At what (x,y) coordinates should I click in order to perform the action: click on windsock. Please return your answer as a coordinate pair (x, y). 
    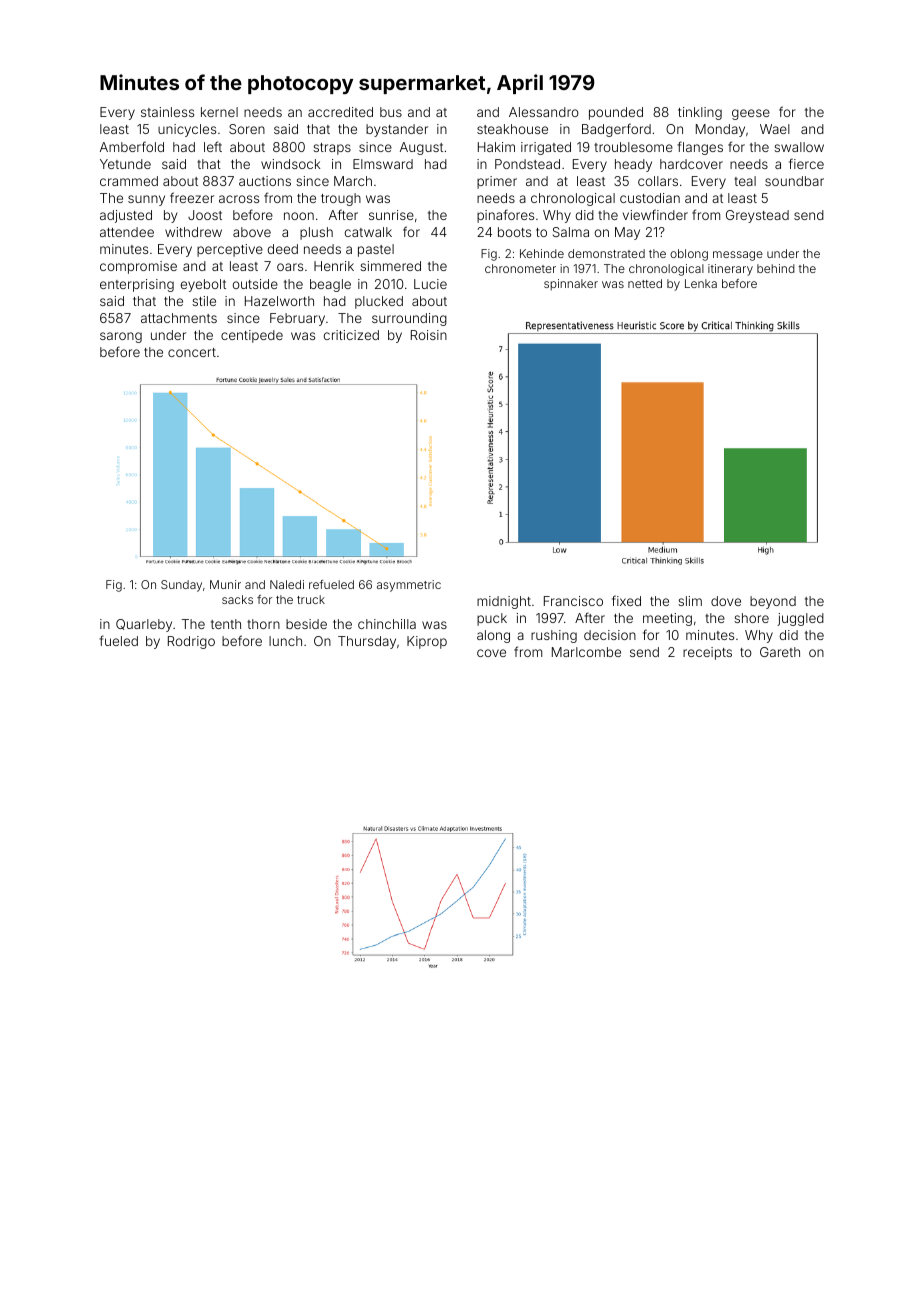
    Looking at the image, I should click on (291, 164).
